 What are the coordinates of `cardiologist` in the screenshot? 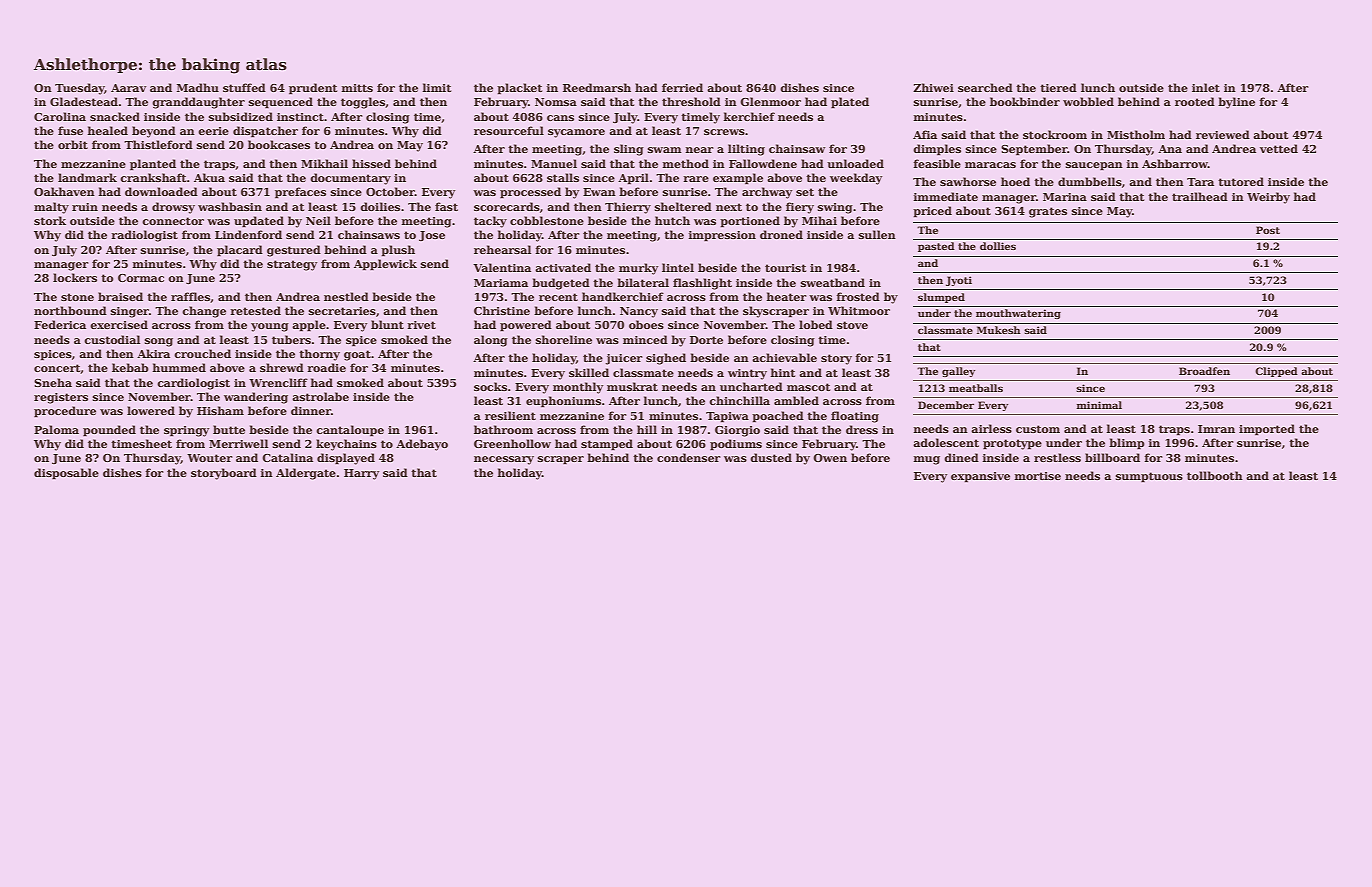 It's located at (193, 384).
